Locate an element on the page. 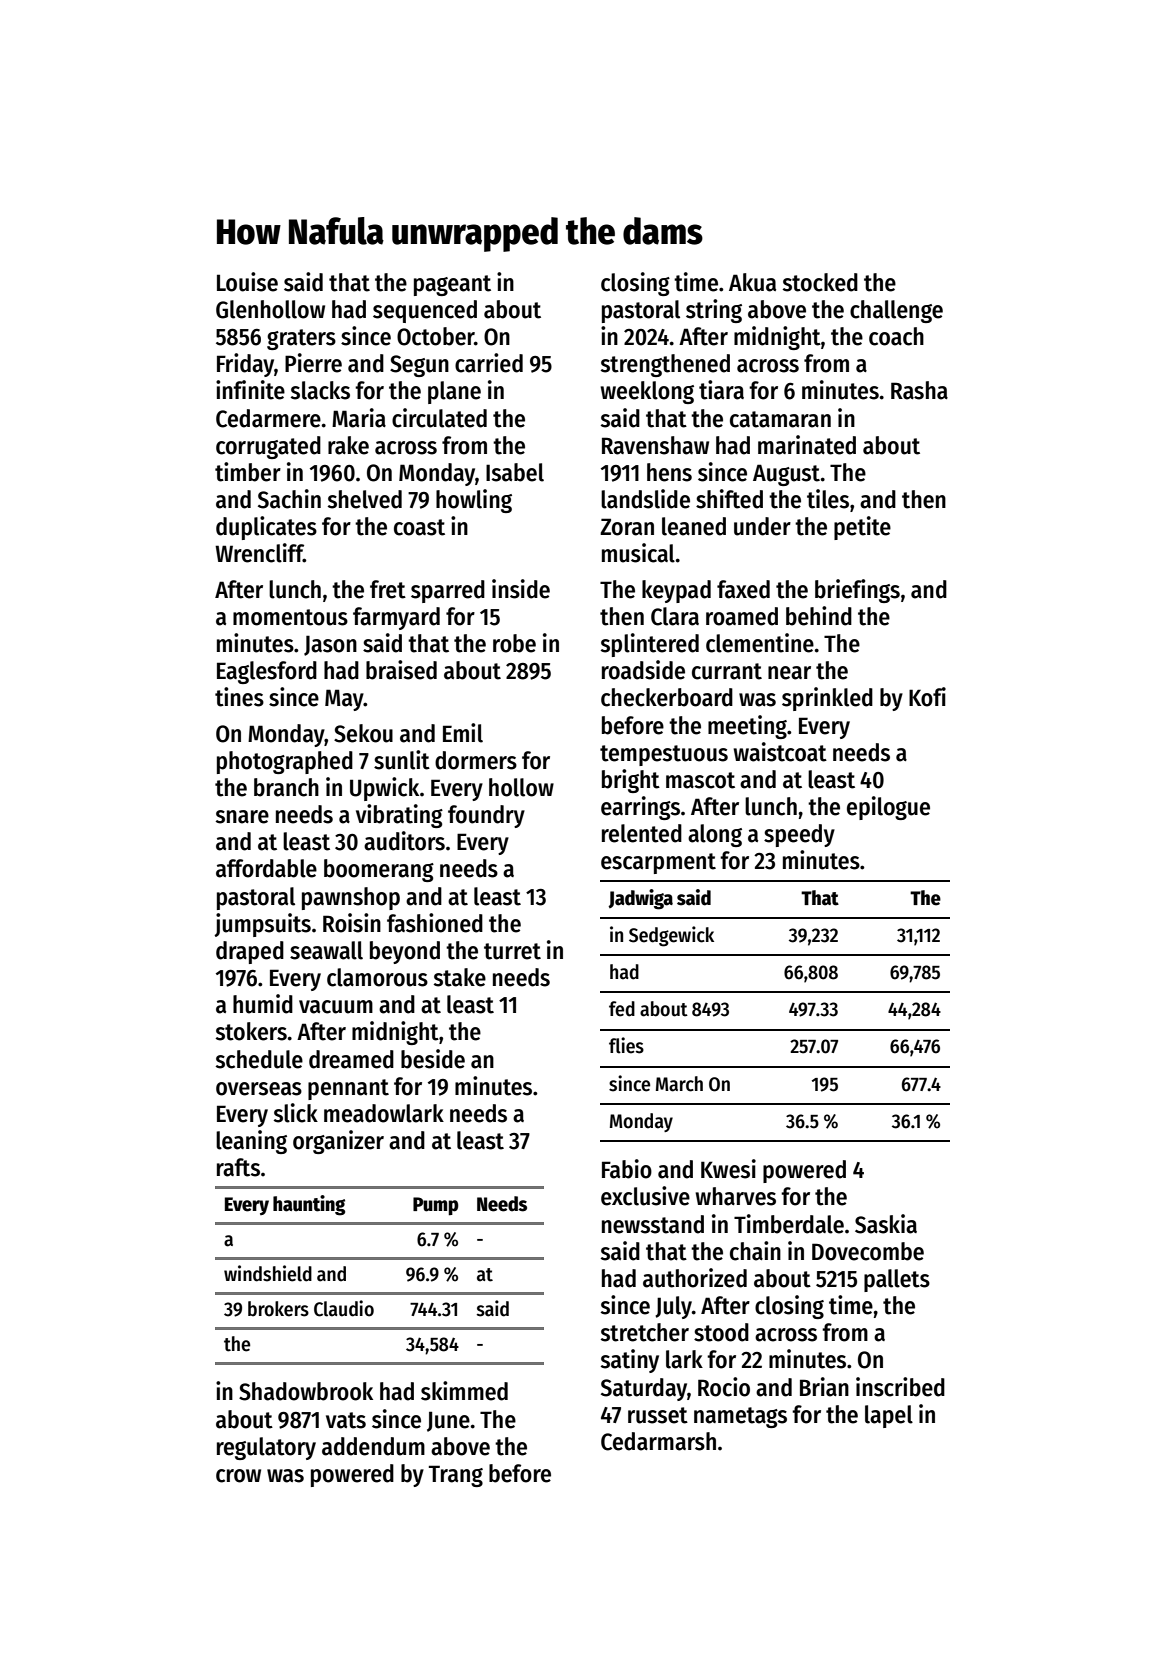 This page has width=1165, height=1654. pageant is located at coordinates (452, 285).
